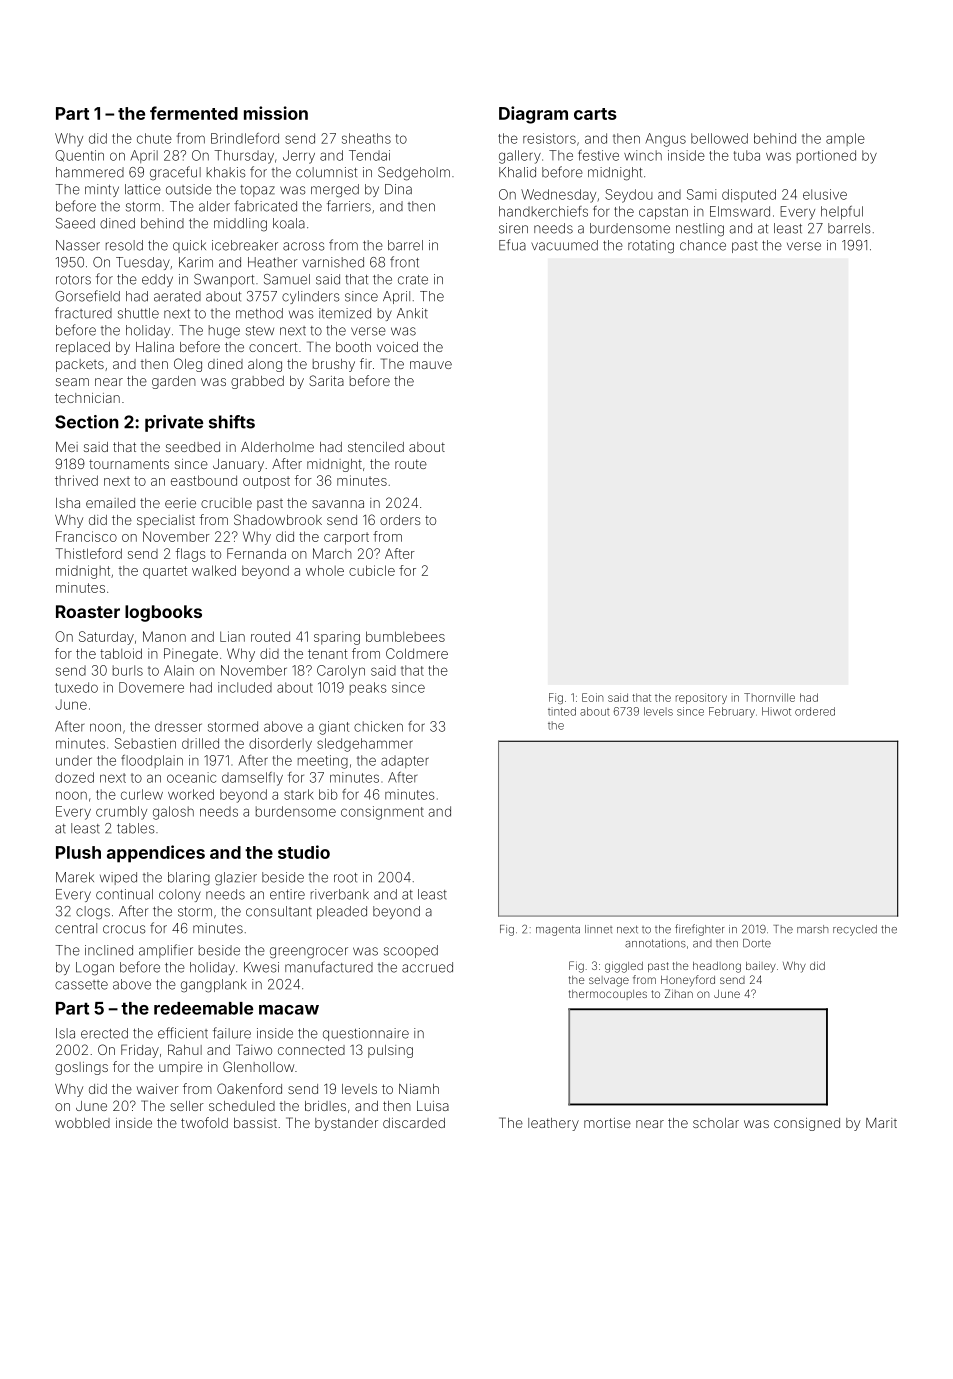  What do you see at coordinates (881, 1123) in the page?
I see `Marit` at bounding box center [881, 1123].
